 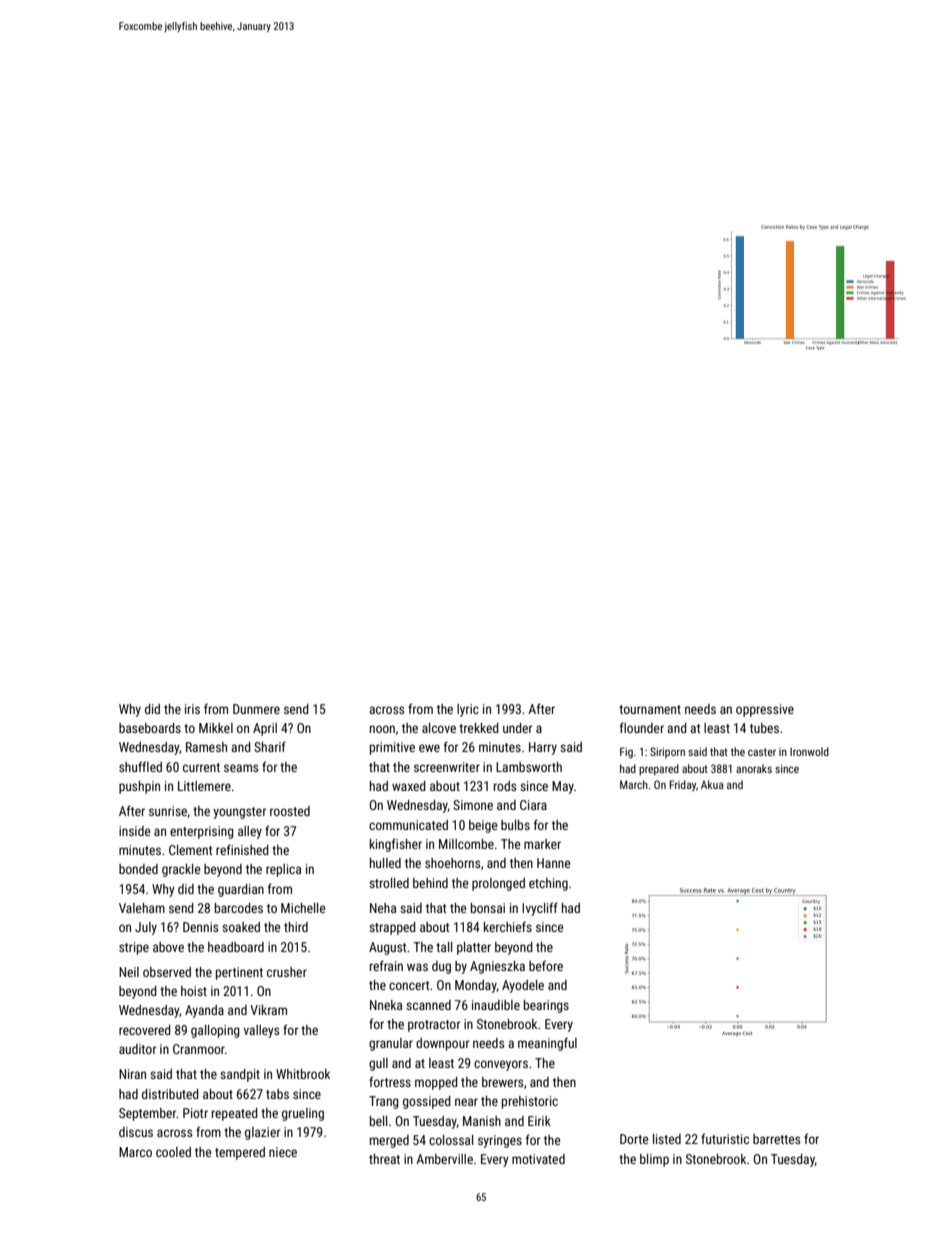 What do you see at coordinates (626, 753) in the image?
I see `Fig` at bounding box center [626, 753].
